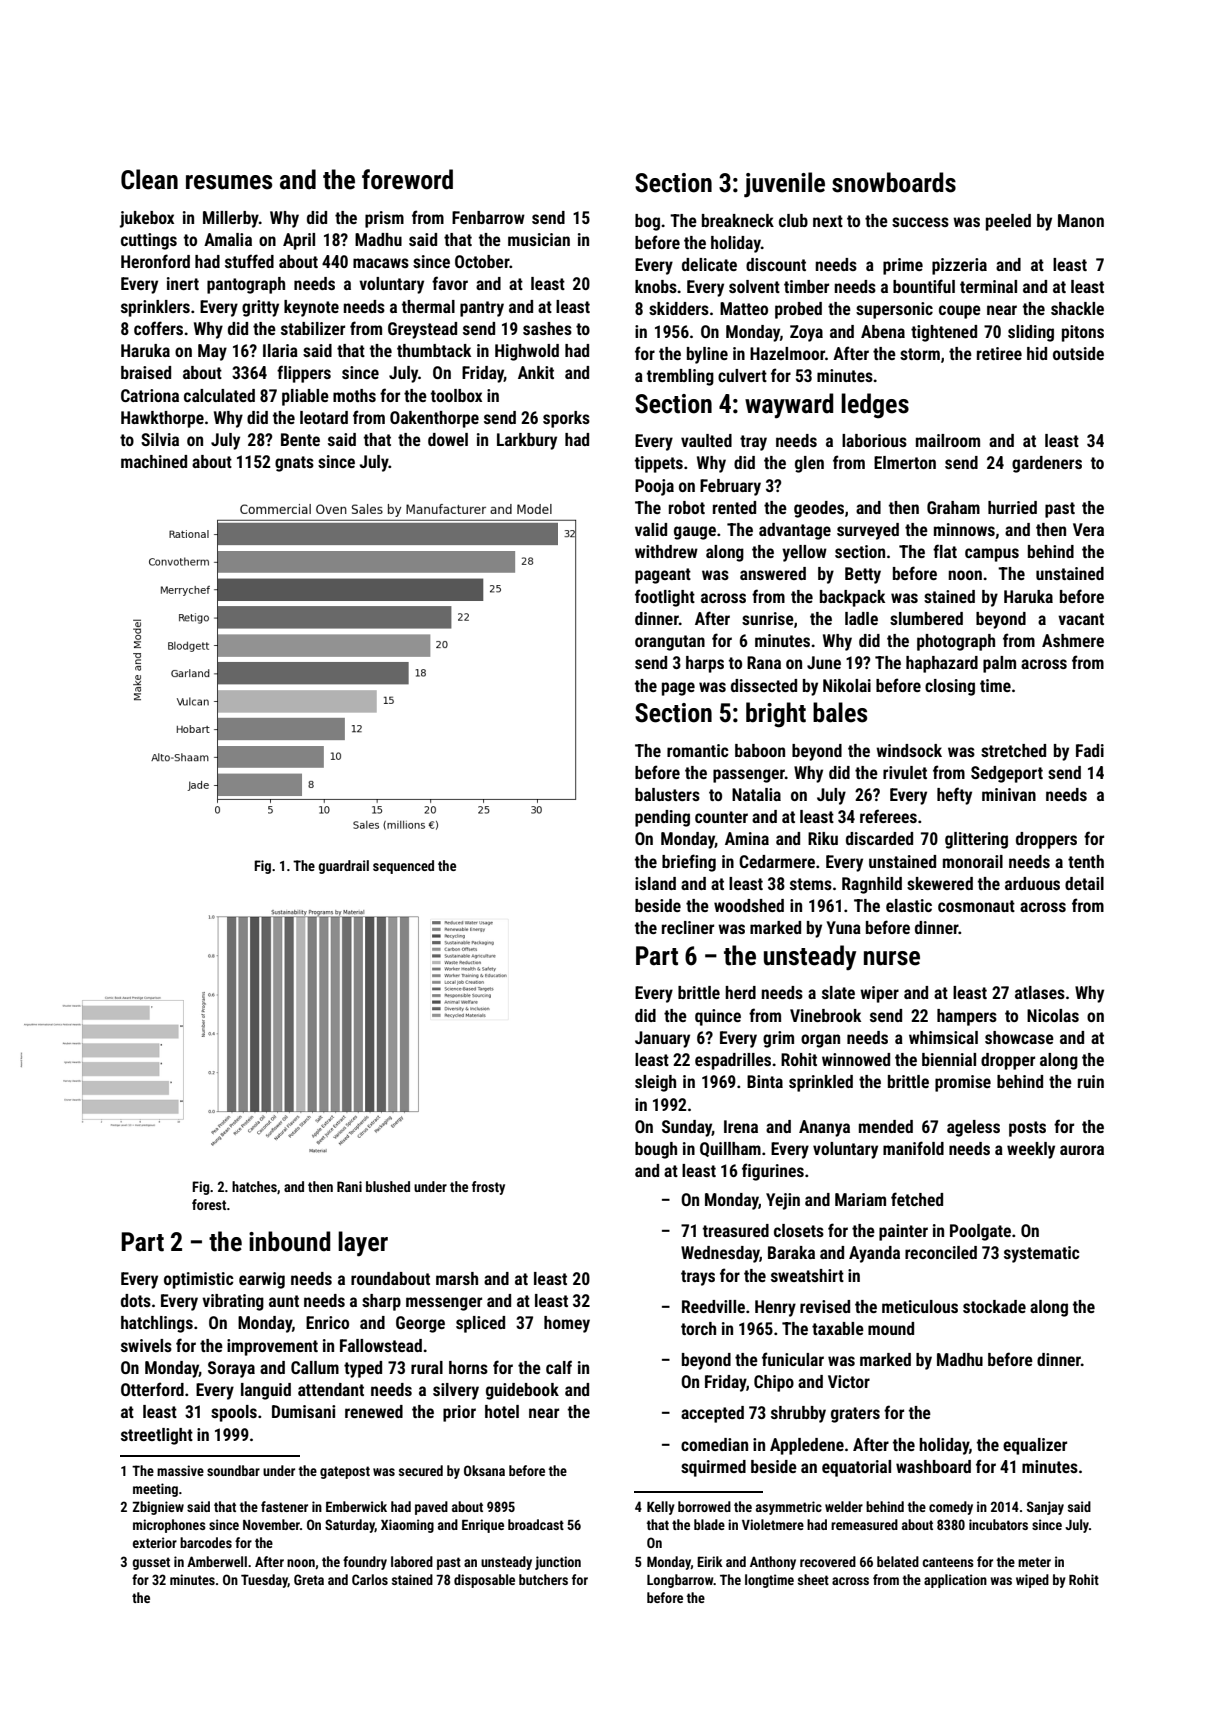 Image resolution: width=1225 pixels, height=1733 pixels. What do you see at coordinates (349, 1186) in the image?
I see `Rani` at bounding box center [349, 1186].
